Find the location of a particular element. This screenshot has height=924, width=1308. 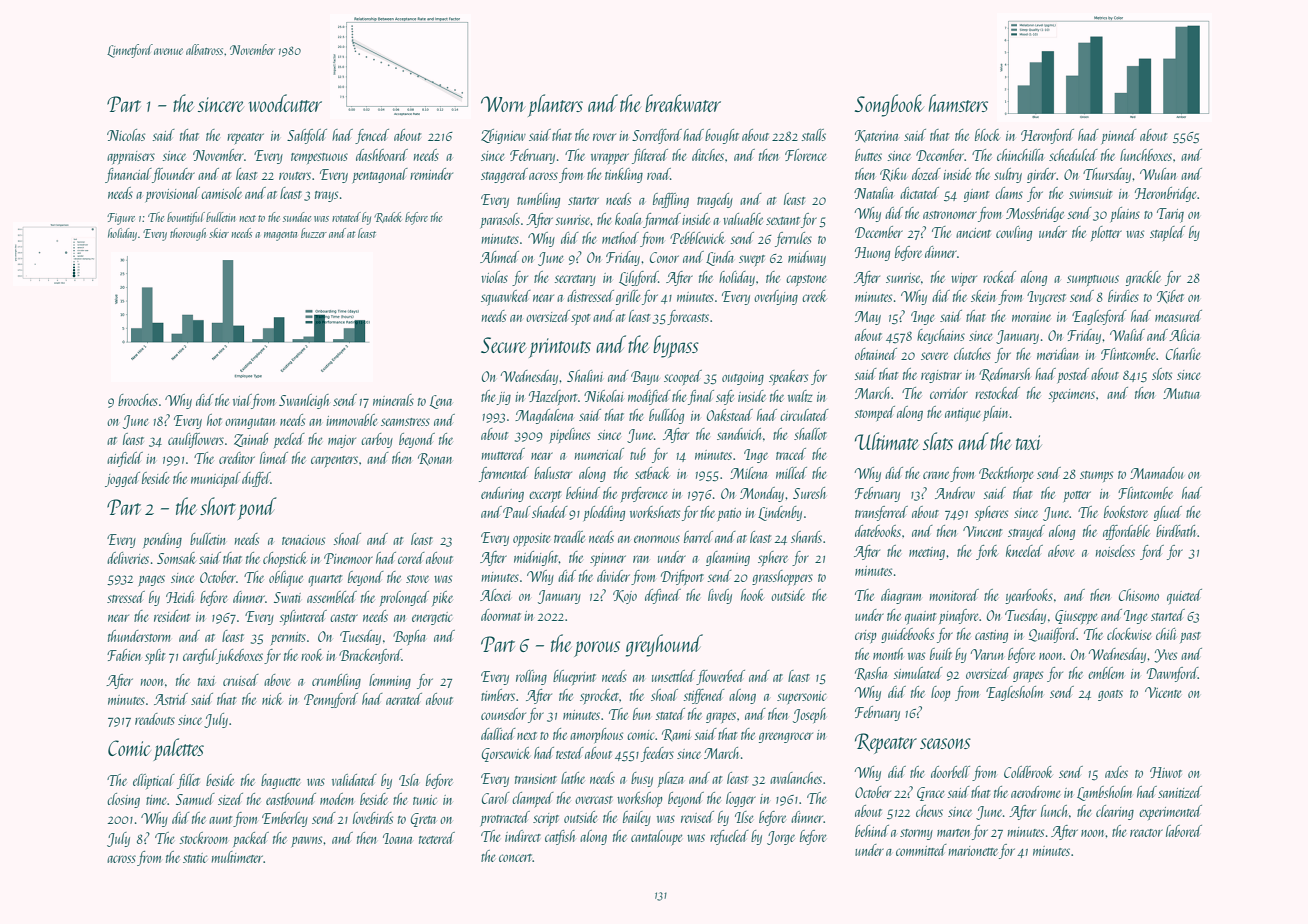

Suresh is located at coordinates (809, 493).
